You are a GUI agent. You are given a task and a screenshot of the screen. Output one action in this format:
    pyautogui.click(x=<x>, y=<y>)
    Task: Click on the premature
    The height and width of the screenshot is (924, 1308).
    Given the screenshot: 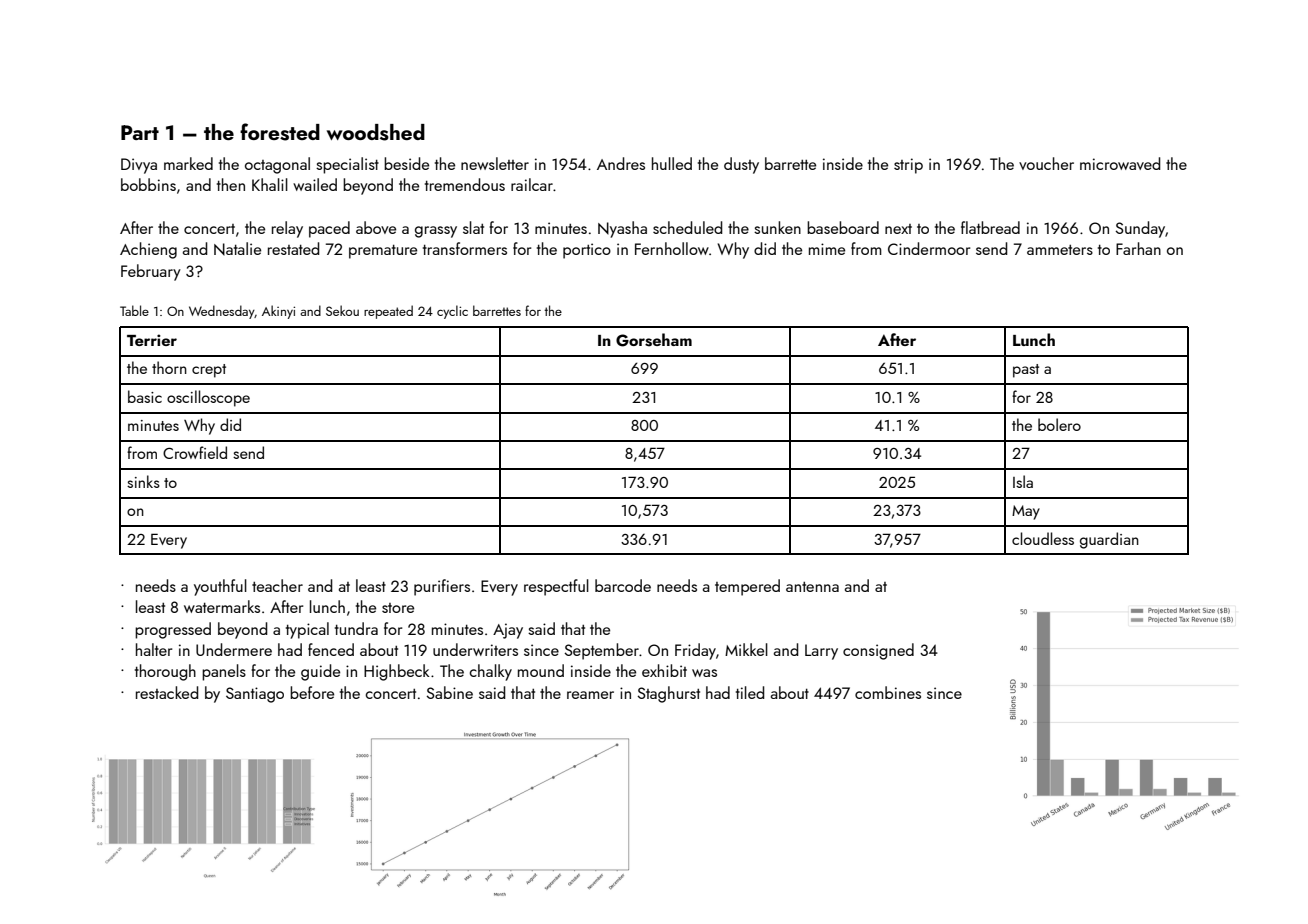 What is the action you would take?
    pyautogui.click(x=383, y=252)
